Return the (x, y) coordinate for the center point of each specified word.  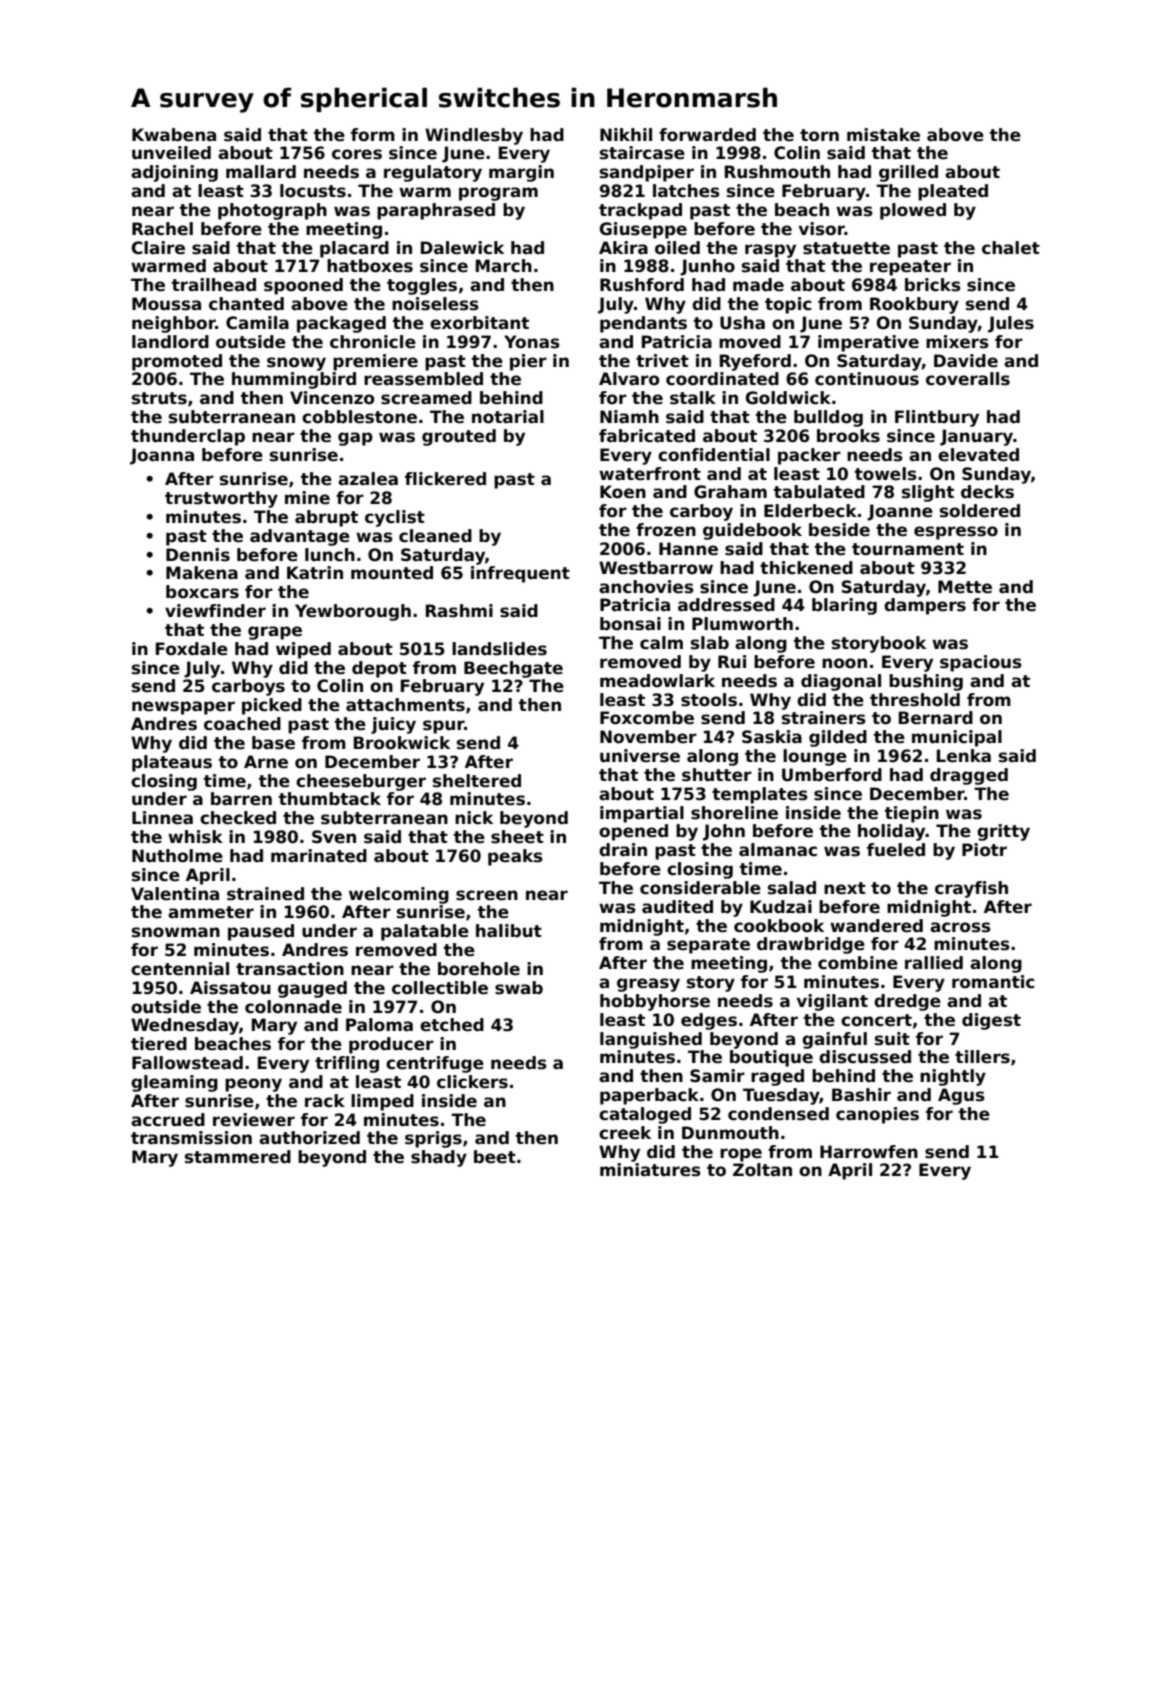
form (373, 135)
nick (474, 818)
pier (528, 362)
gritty (1003, 832)
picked (272, 706)
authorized (309, 1138)
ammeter (211, 912)
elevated (978, 455)
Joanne (900, 512)
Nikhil (626, 134)
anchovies (646, 587)
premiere (375, 362)
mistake (883, 135)
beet (495, 1157)
